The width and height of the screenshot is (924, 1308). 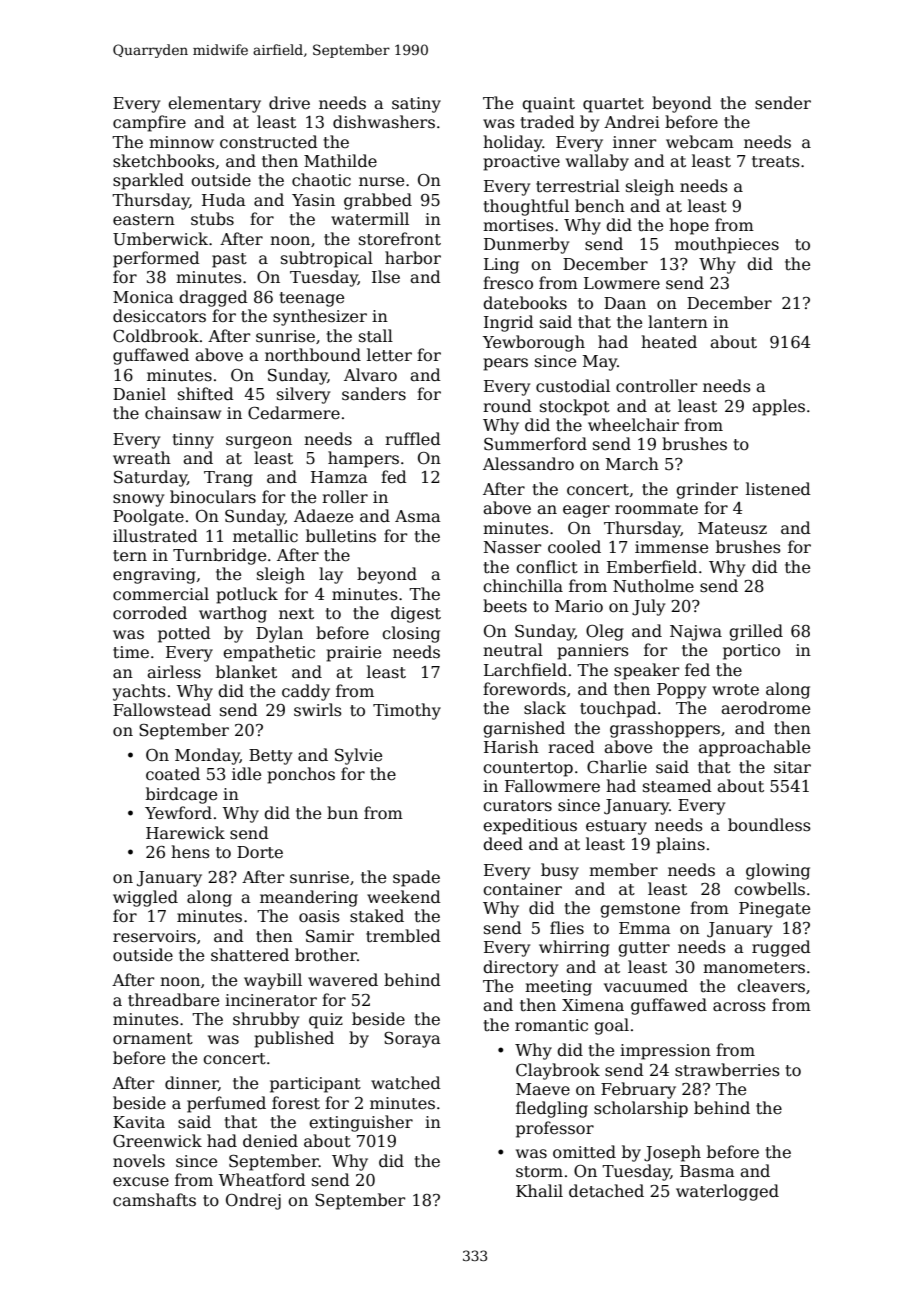 What do you see at coordinates (727, 245) in the screenshot?
I see `mouthpieces` at bounding box center [727, 245].
